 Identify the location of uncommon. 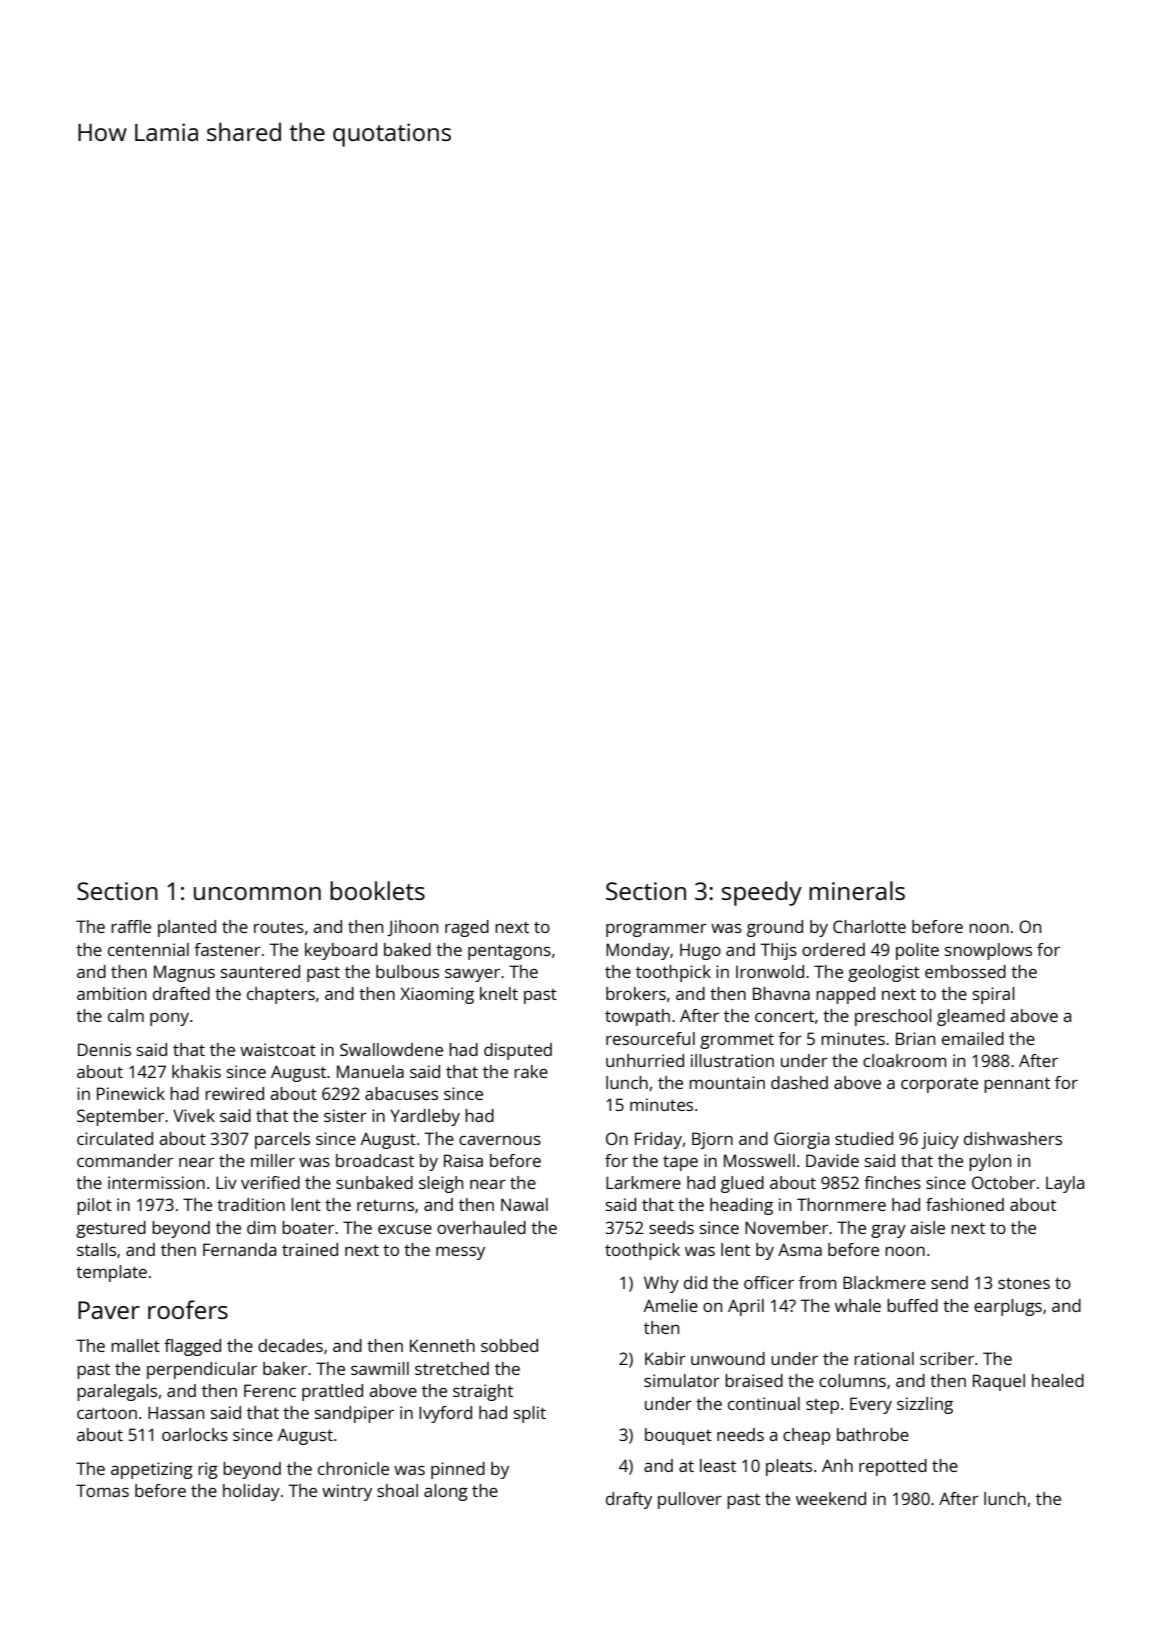
(257, 893).
